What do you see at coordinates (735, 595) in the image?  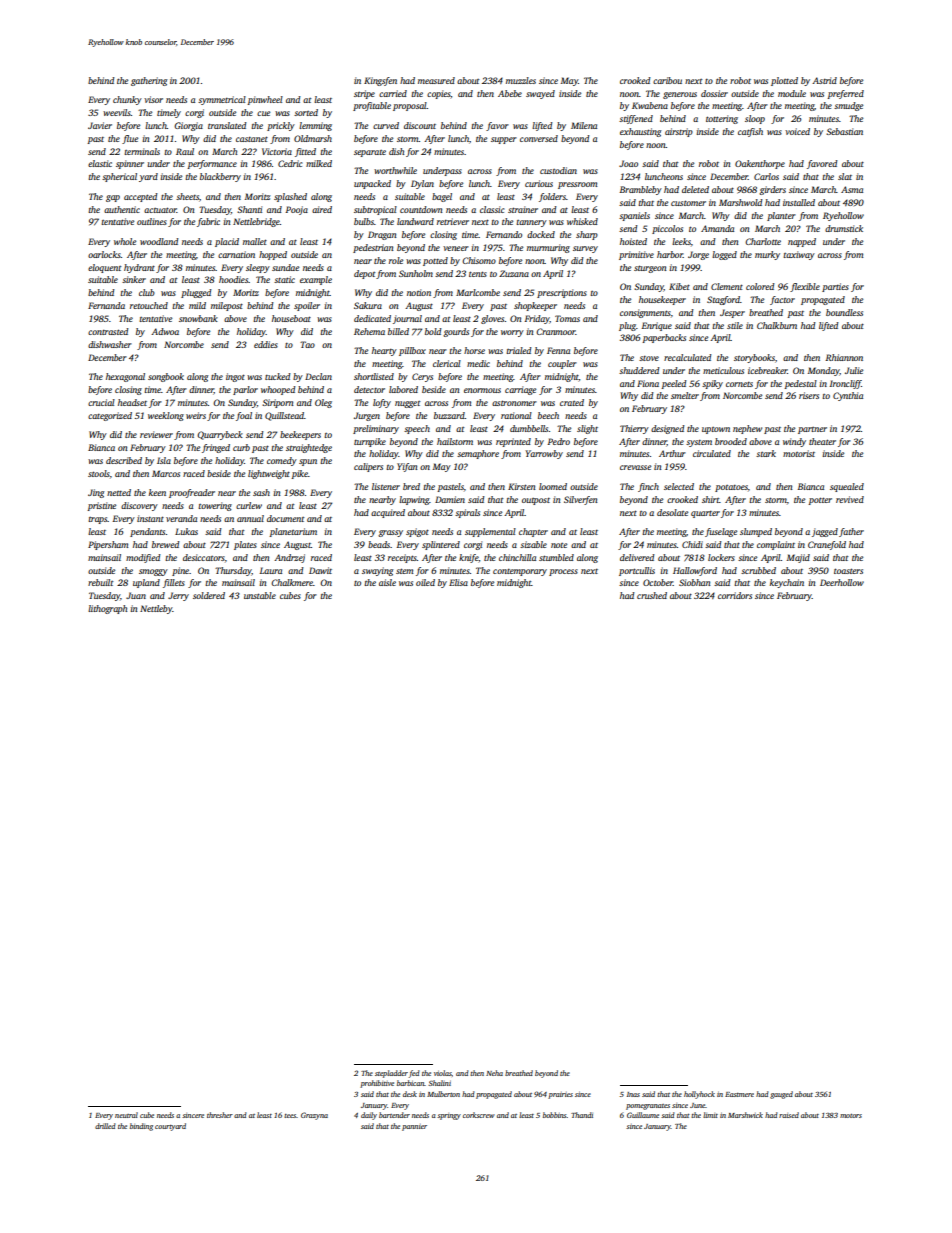 I see `corridors` at bounding box center [735, 595].
